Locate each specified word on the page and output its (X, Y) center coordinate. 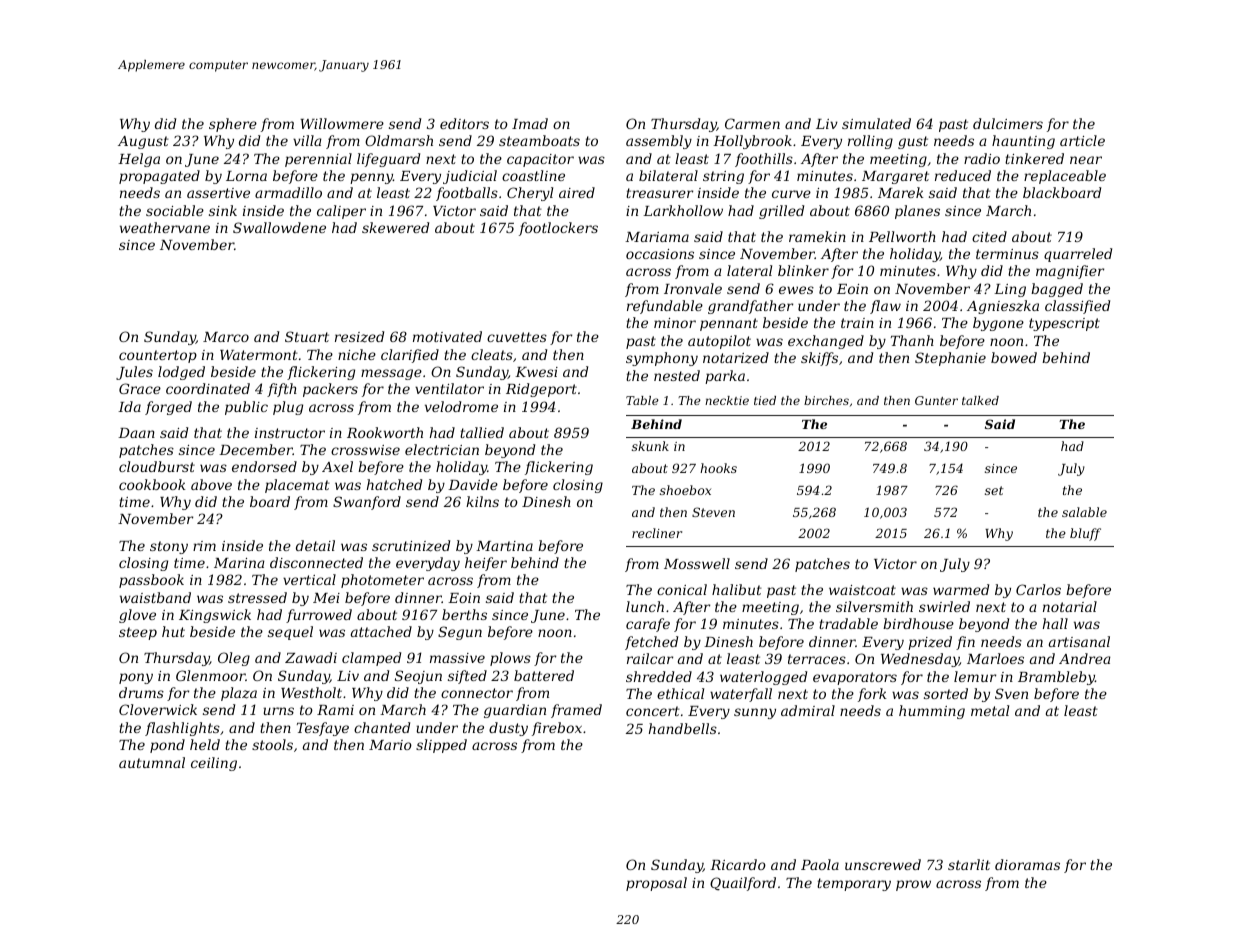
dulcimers (1008, 123)
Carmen (752, 123)
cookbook (152, 484)
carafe (648, 625)
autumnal (152, 762)
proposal (656, 884)
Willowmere (342, 123)
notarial (1070, 606)
